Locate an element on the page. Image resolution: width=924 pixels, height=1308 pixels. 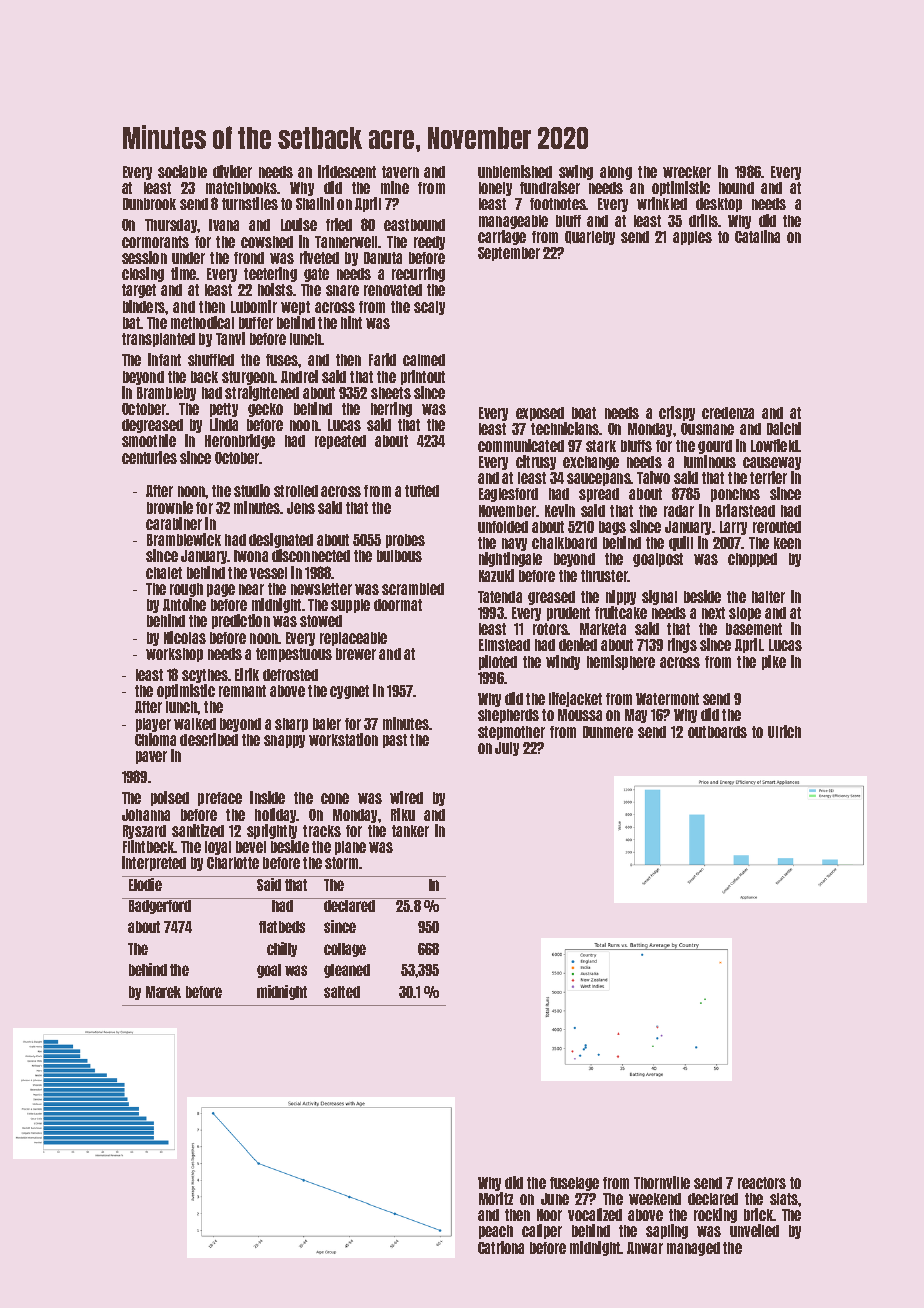
Moritz is located at coordinates (496, 1198).
